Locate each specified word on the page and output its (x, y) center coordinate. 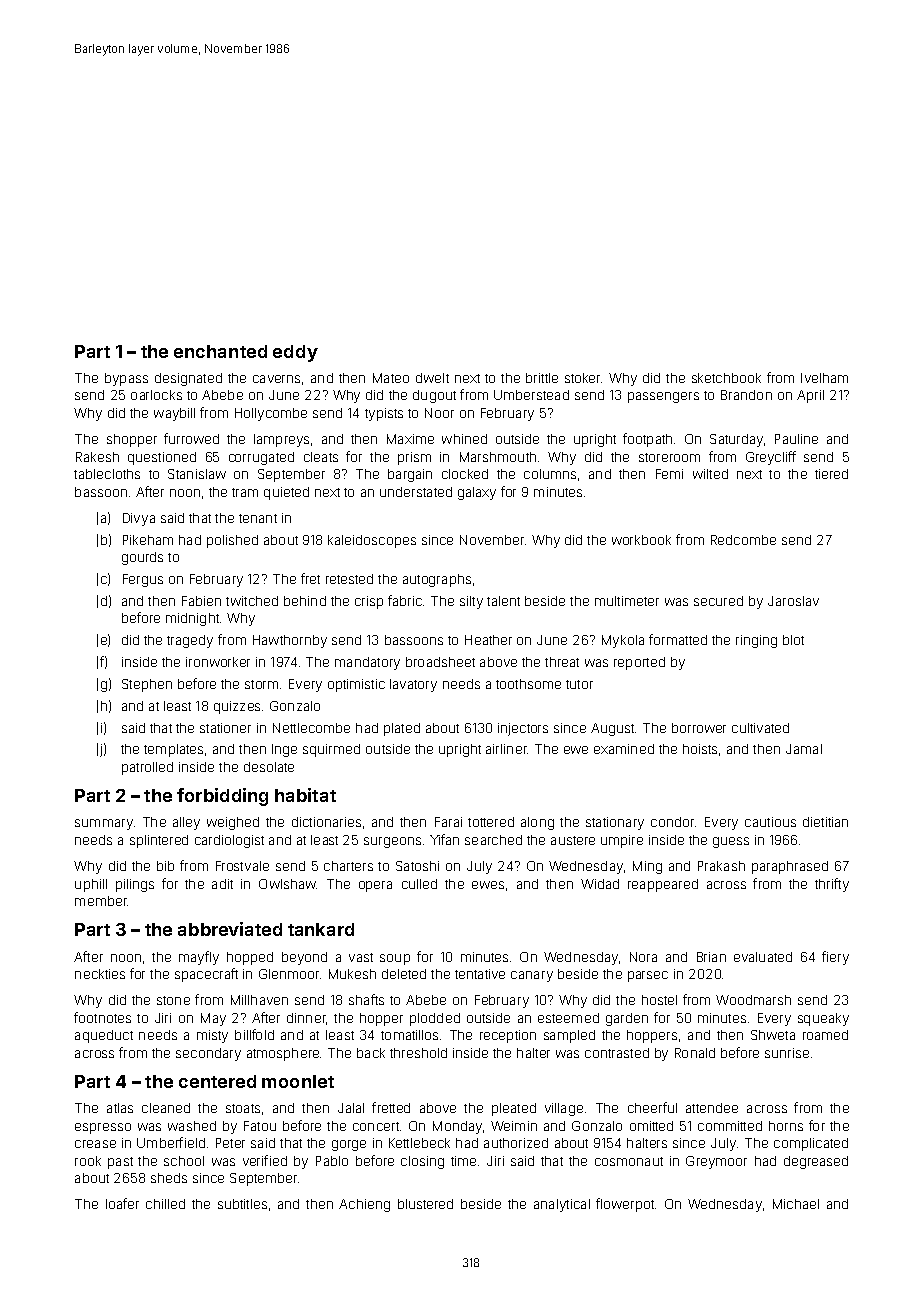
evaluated (763, 957)
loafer (122, 1203)
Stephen (147, 685)
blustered (425, 1204)
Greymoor (716, 1162)
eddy (295, 353)
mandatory (367, 663)
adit (222, 884)
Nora (643, 957)
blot (793, 640)
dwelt (432, 378)
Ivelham (824, 378)
